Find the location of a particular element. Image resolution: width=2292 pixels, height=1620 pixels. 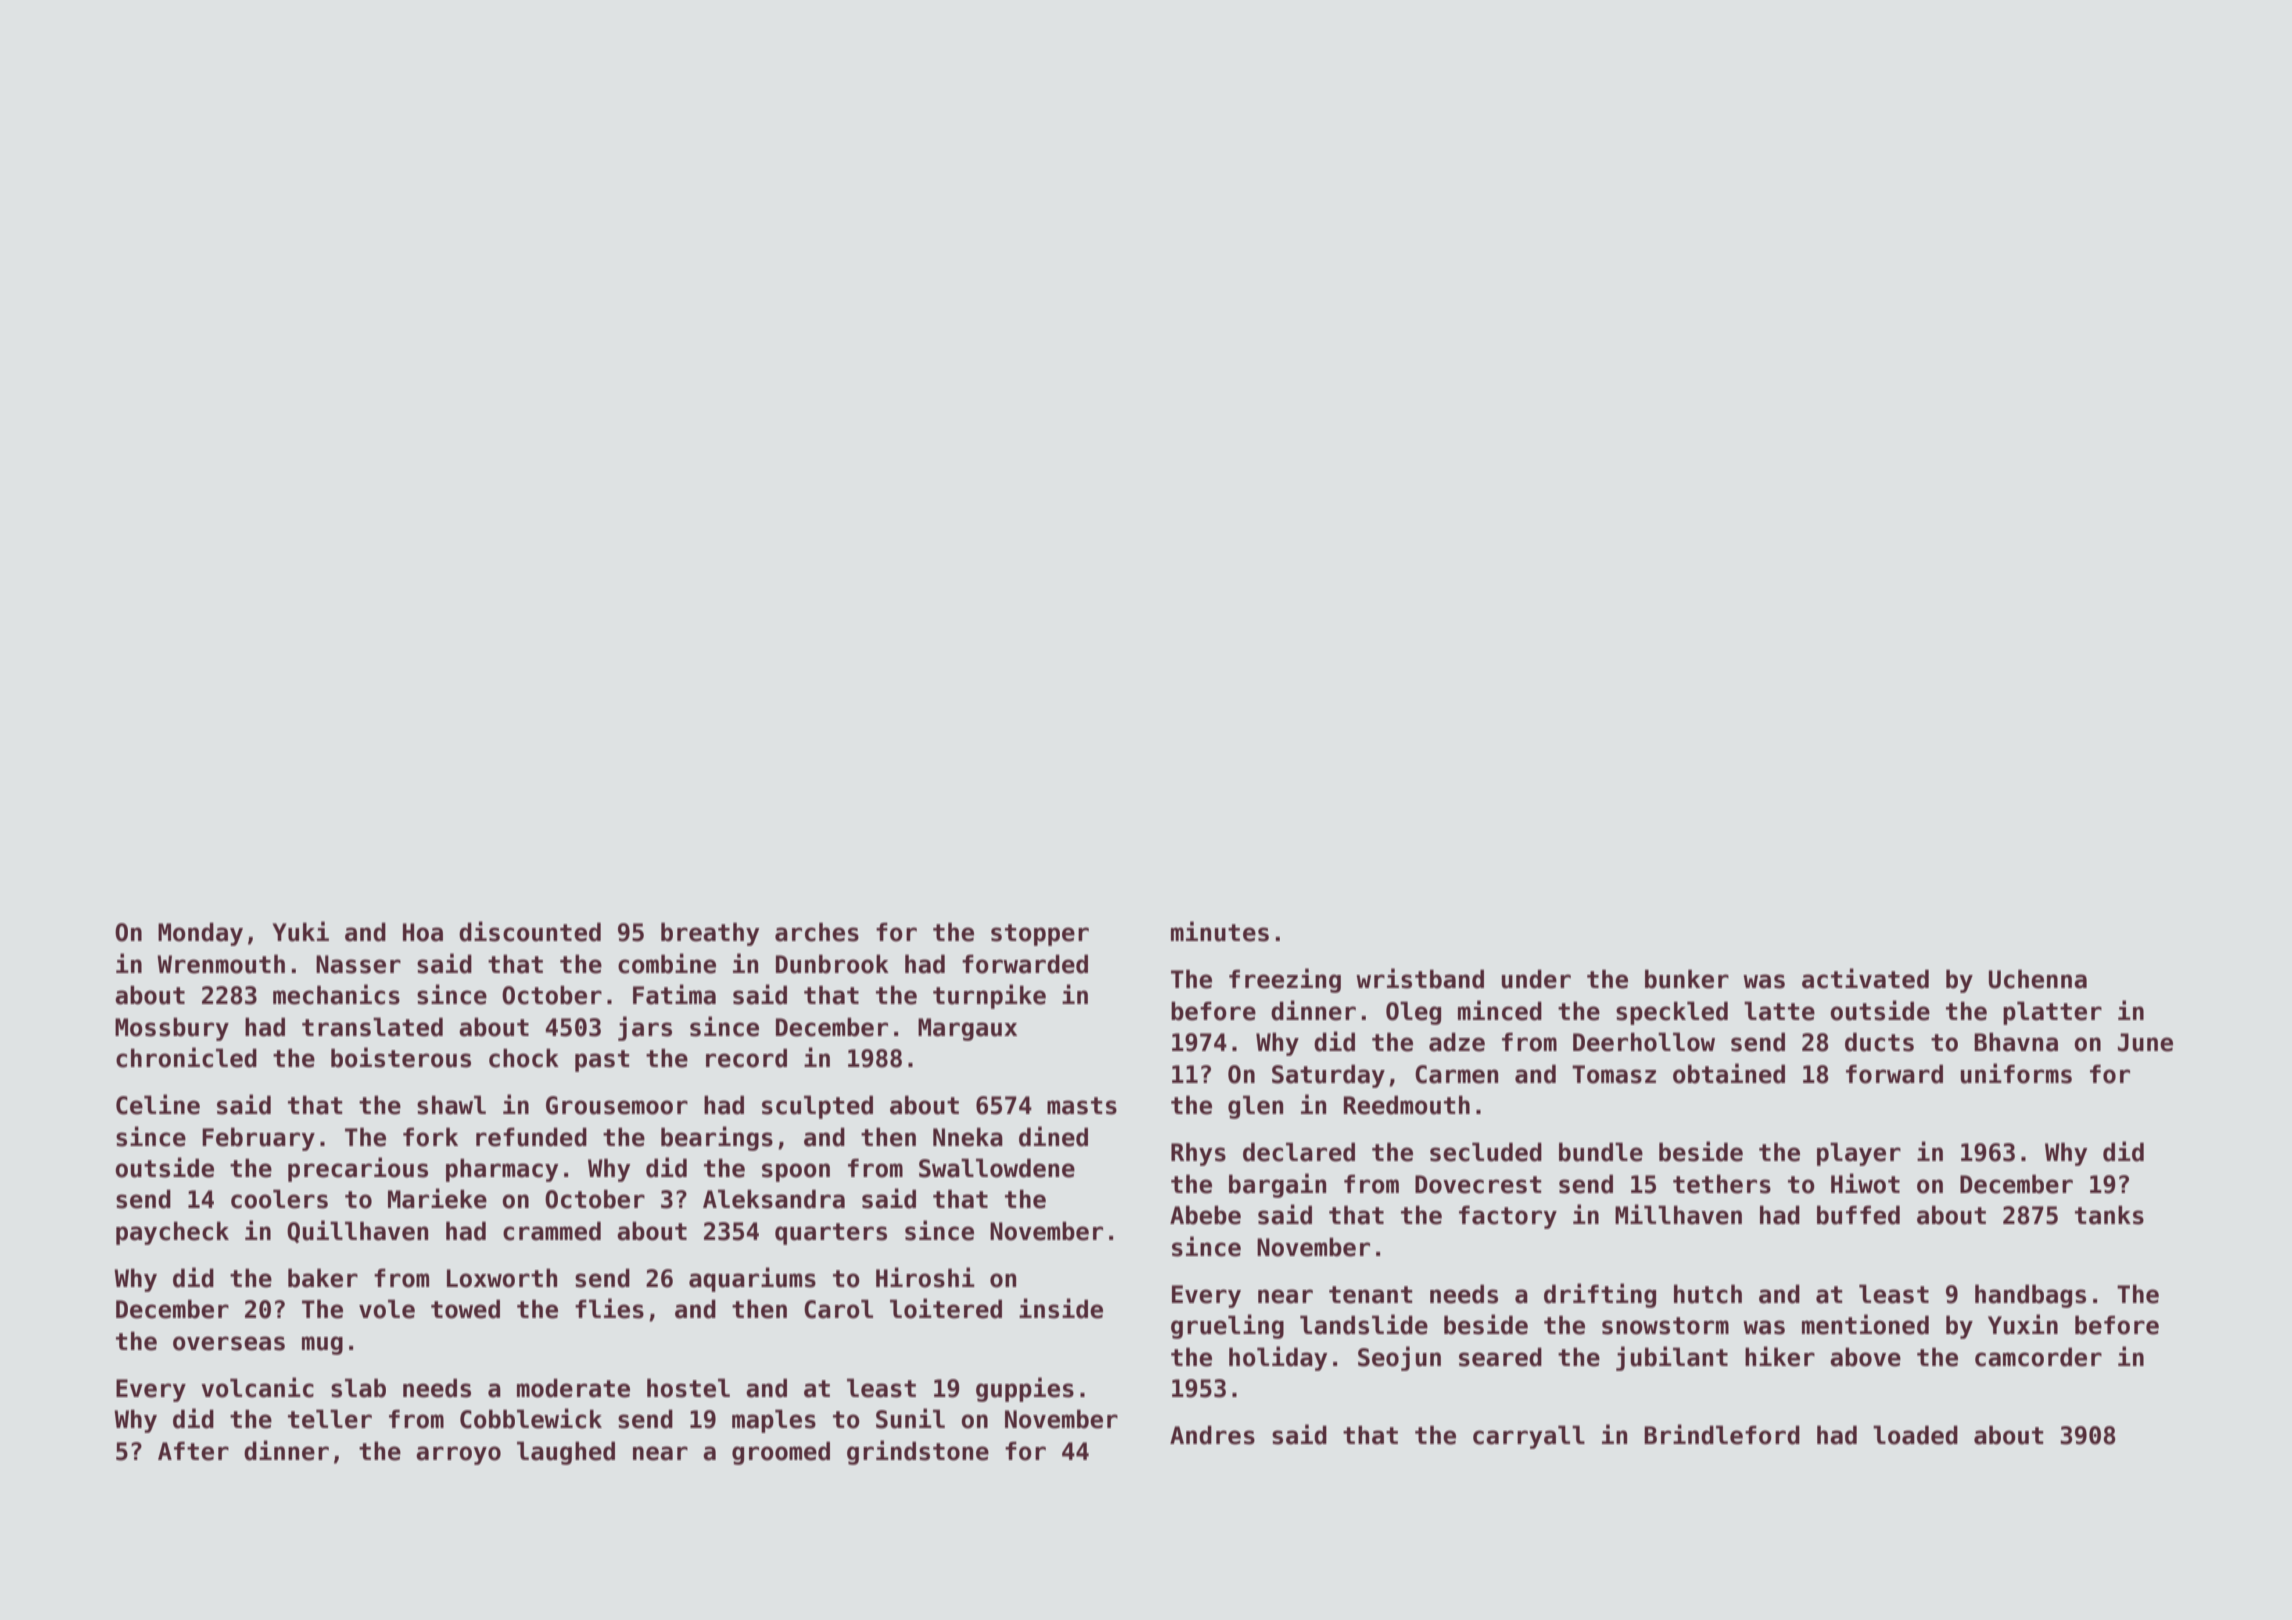

minutes is located at coordinates (1220, 931).
